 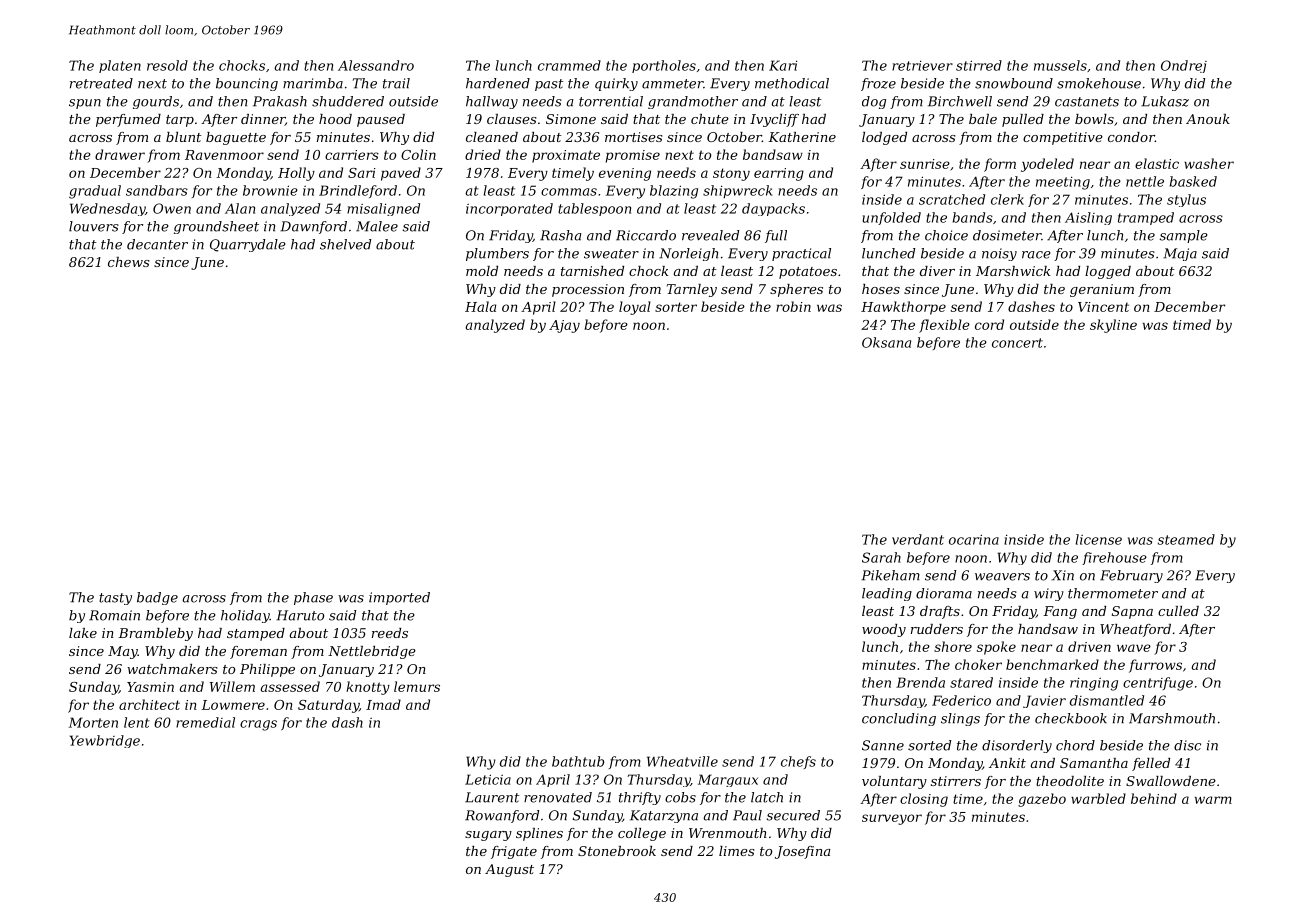 I want to click on phase, so click(x=313, y=598).
